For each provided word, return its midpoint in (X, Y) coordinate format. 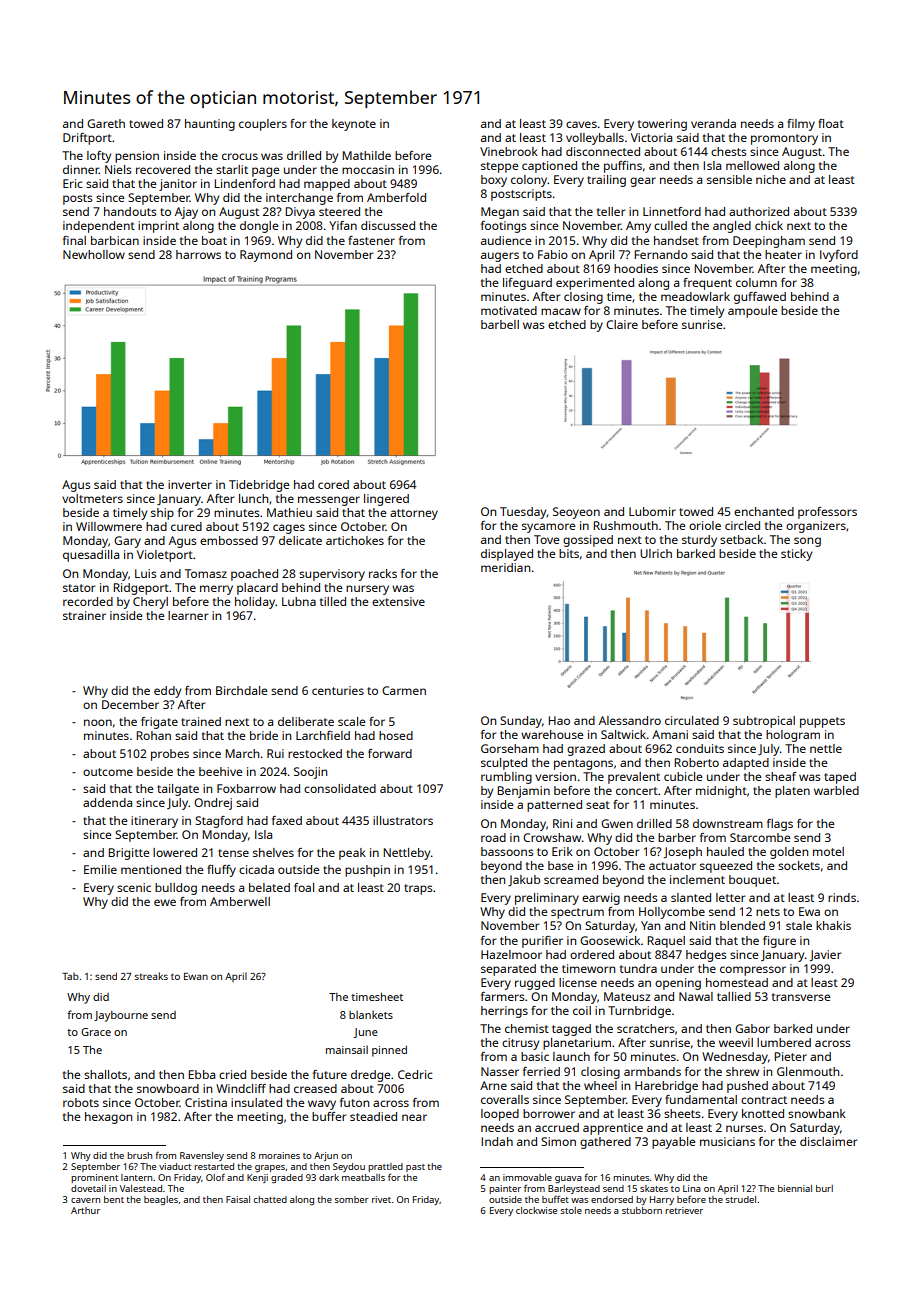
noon (98, 722)
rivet (381, 1199)
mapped (327, 185)
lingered (386, 500)
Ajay (186, 213)
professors (827, 513)
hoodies (636, 268)
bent (114, 1199)
